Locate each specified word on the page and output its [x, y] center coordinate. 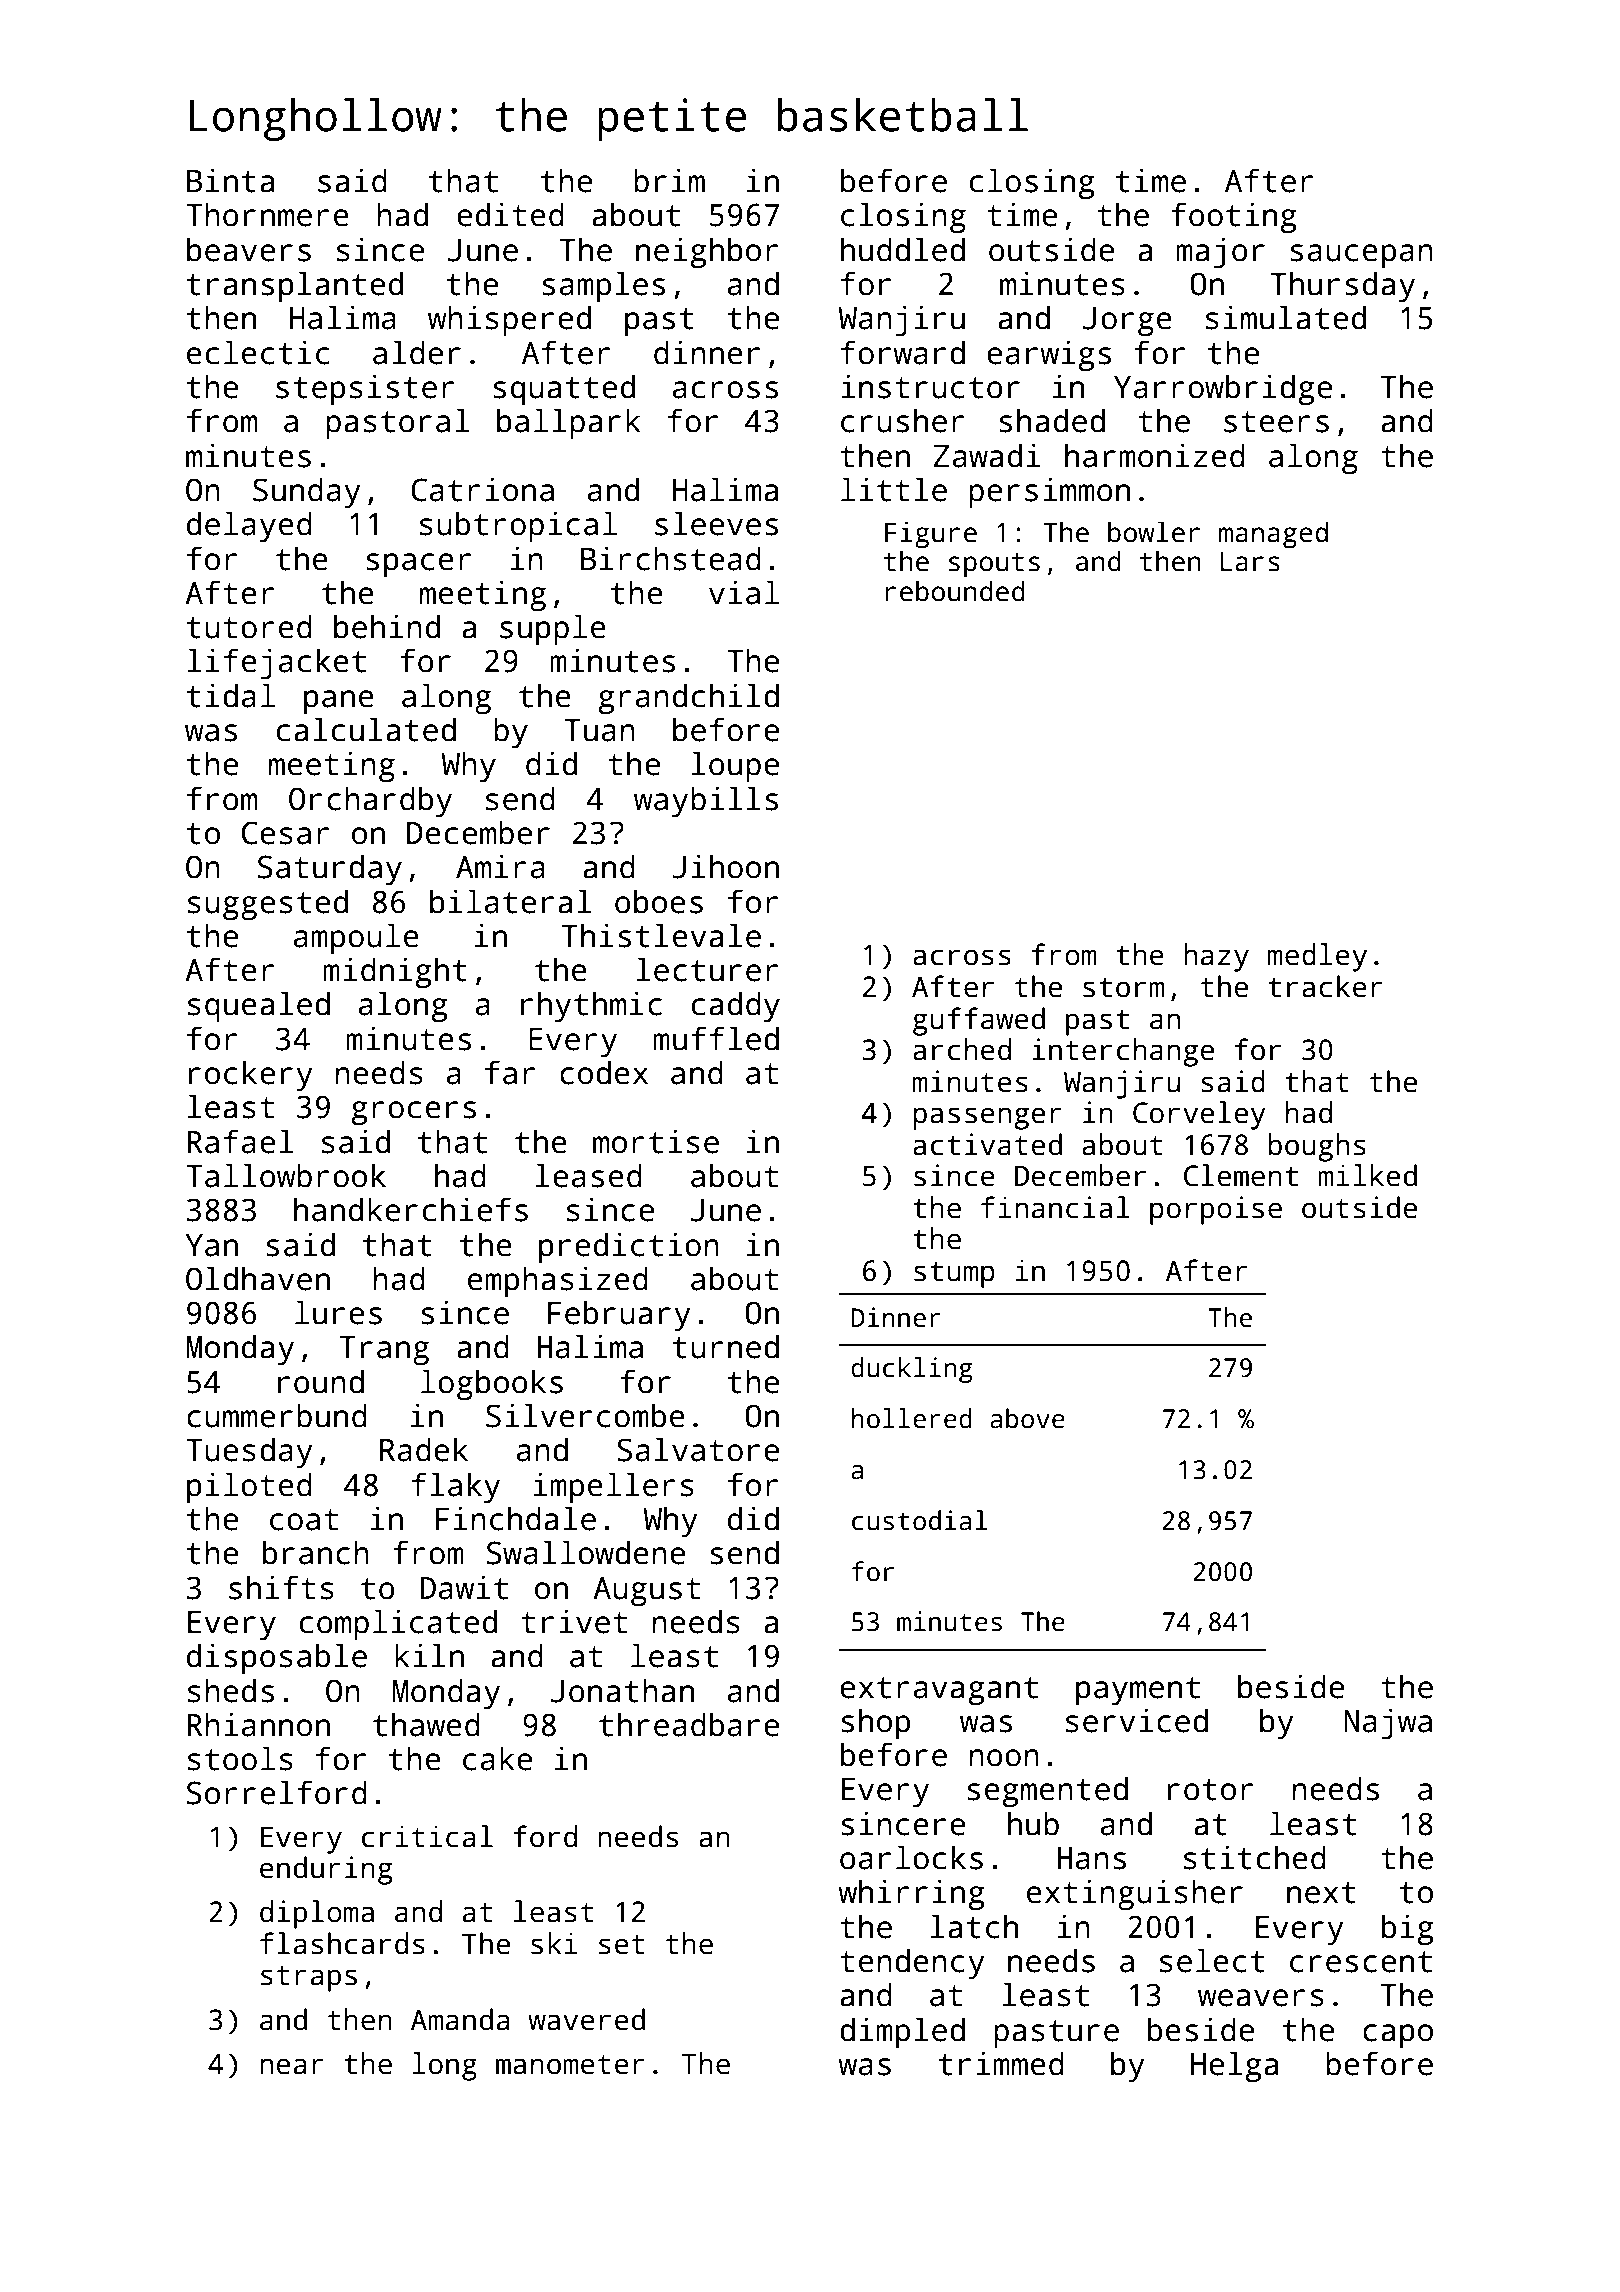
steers [1276, 422]
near [292, 2066]
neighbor [707, 252]
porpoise [1216, 1210]
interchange [1123, 1052]
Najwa [1388, 1723]
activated [987, 1144]
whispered [509, 320]
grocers [414, 1113]
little [894, 489]
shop [875, 1723]
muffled [716, 1038]
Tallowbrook [286, 1175]
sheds [231, 1690]
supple [553, 629]
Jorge [1127, 321]
